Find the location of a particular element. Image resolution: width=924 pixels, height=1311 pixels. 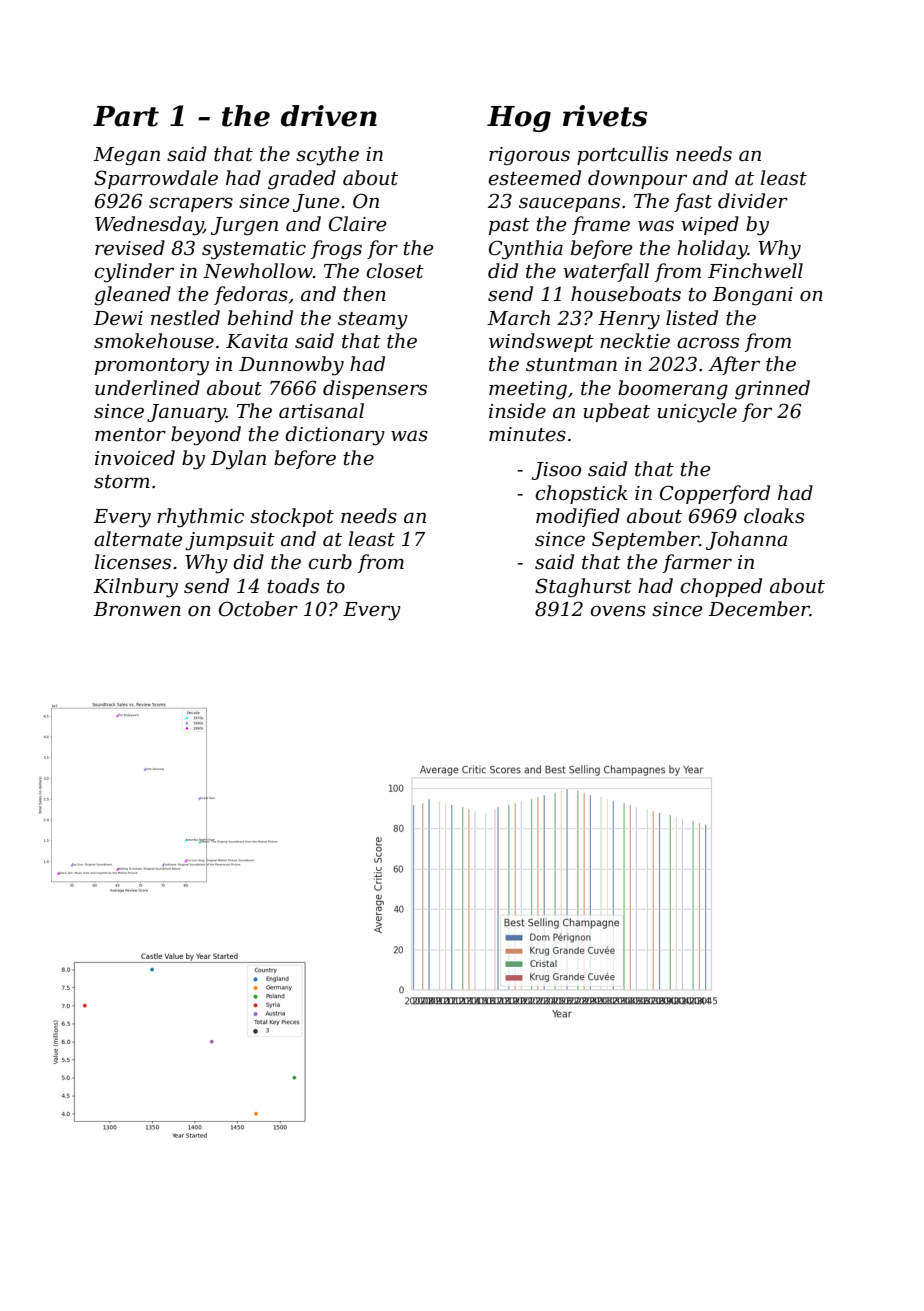

necktie is located at coordinates (635, 341).
